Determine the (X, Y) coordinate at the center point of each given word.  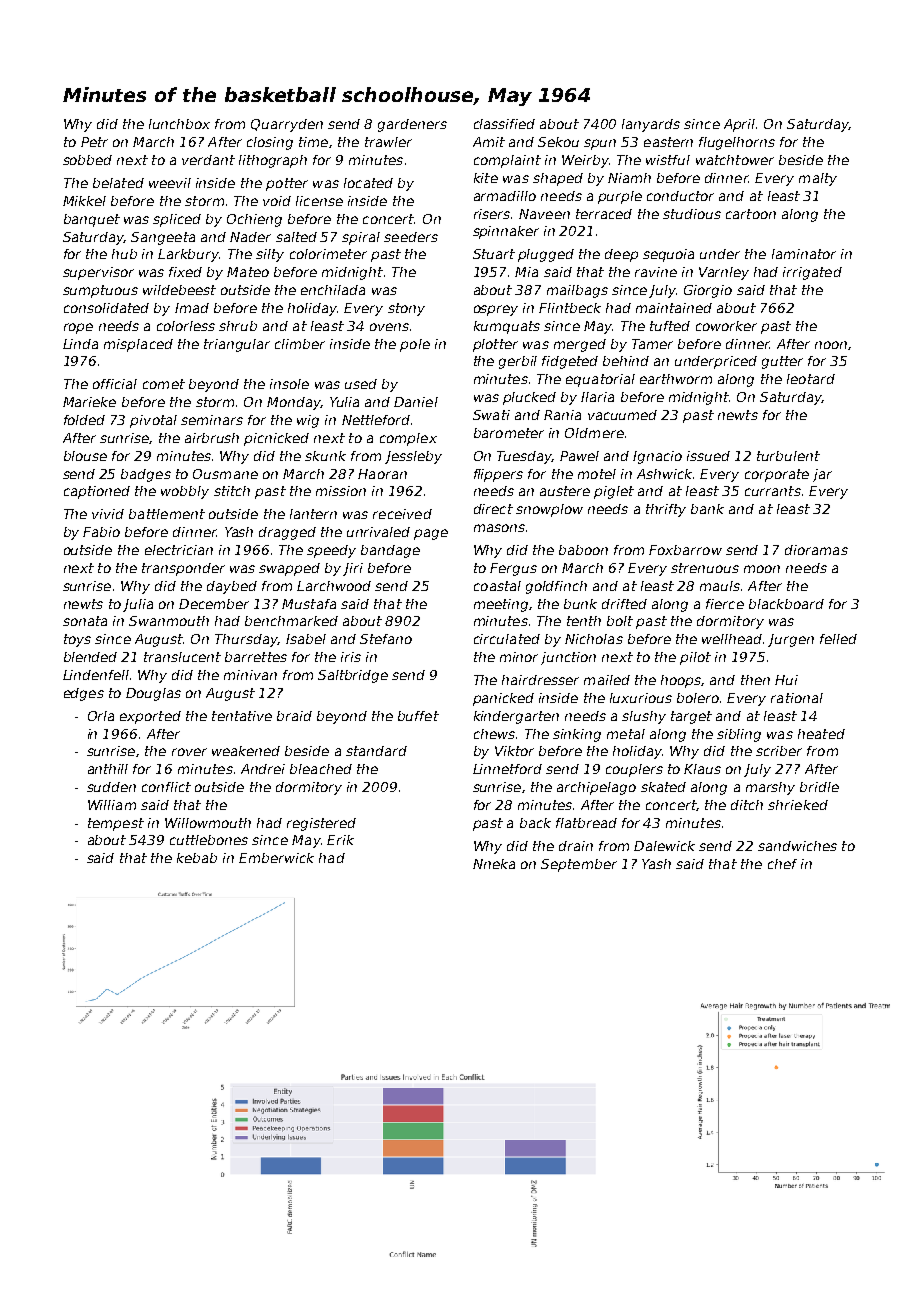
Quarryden (287, 125)
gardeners (412, 125)
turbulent (788, 456)
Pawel (579, 456)
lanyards (651, 125)
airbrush (212, 438)
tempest (116, 824)
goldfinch (556, 587)
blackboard (786, 604)
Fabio (101, 532)
